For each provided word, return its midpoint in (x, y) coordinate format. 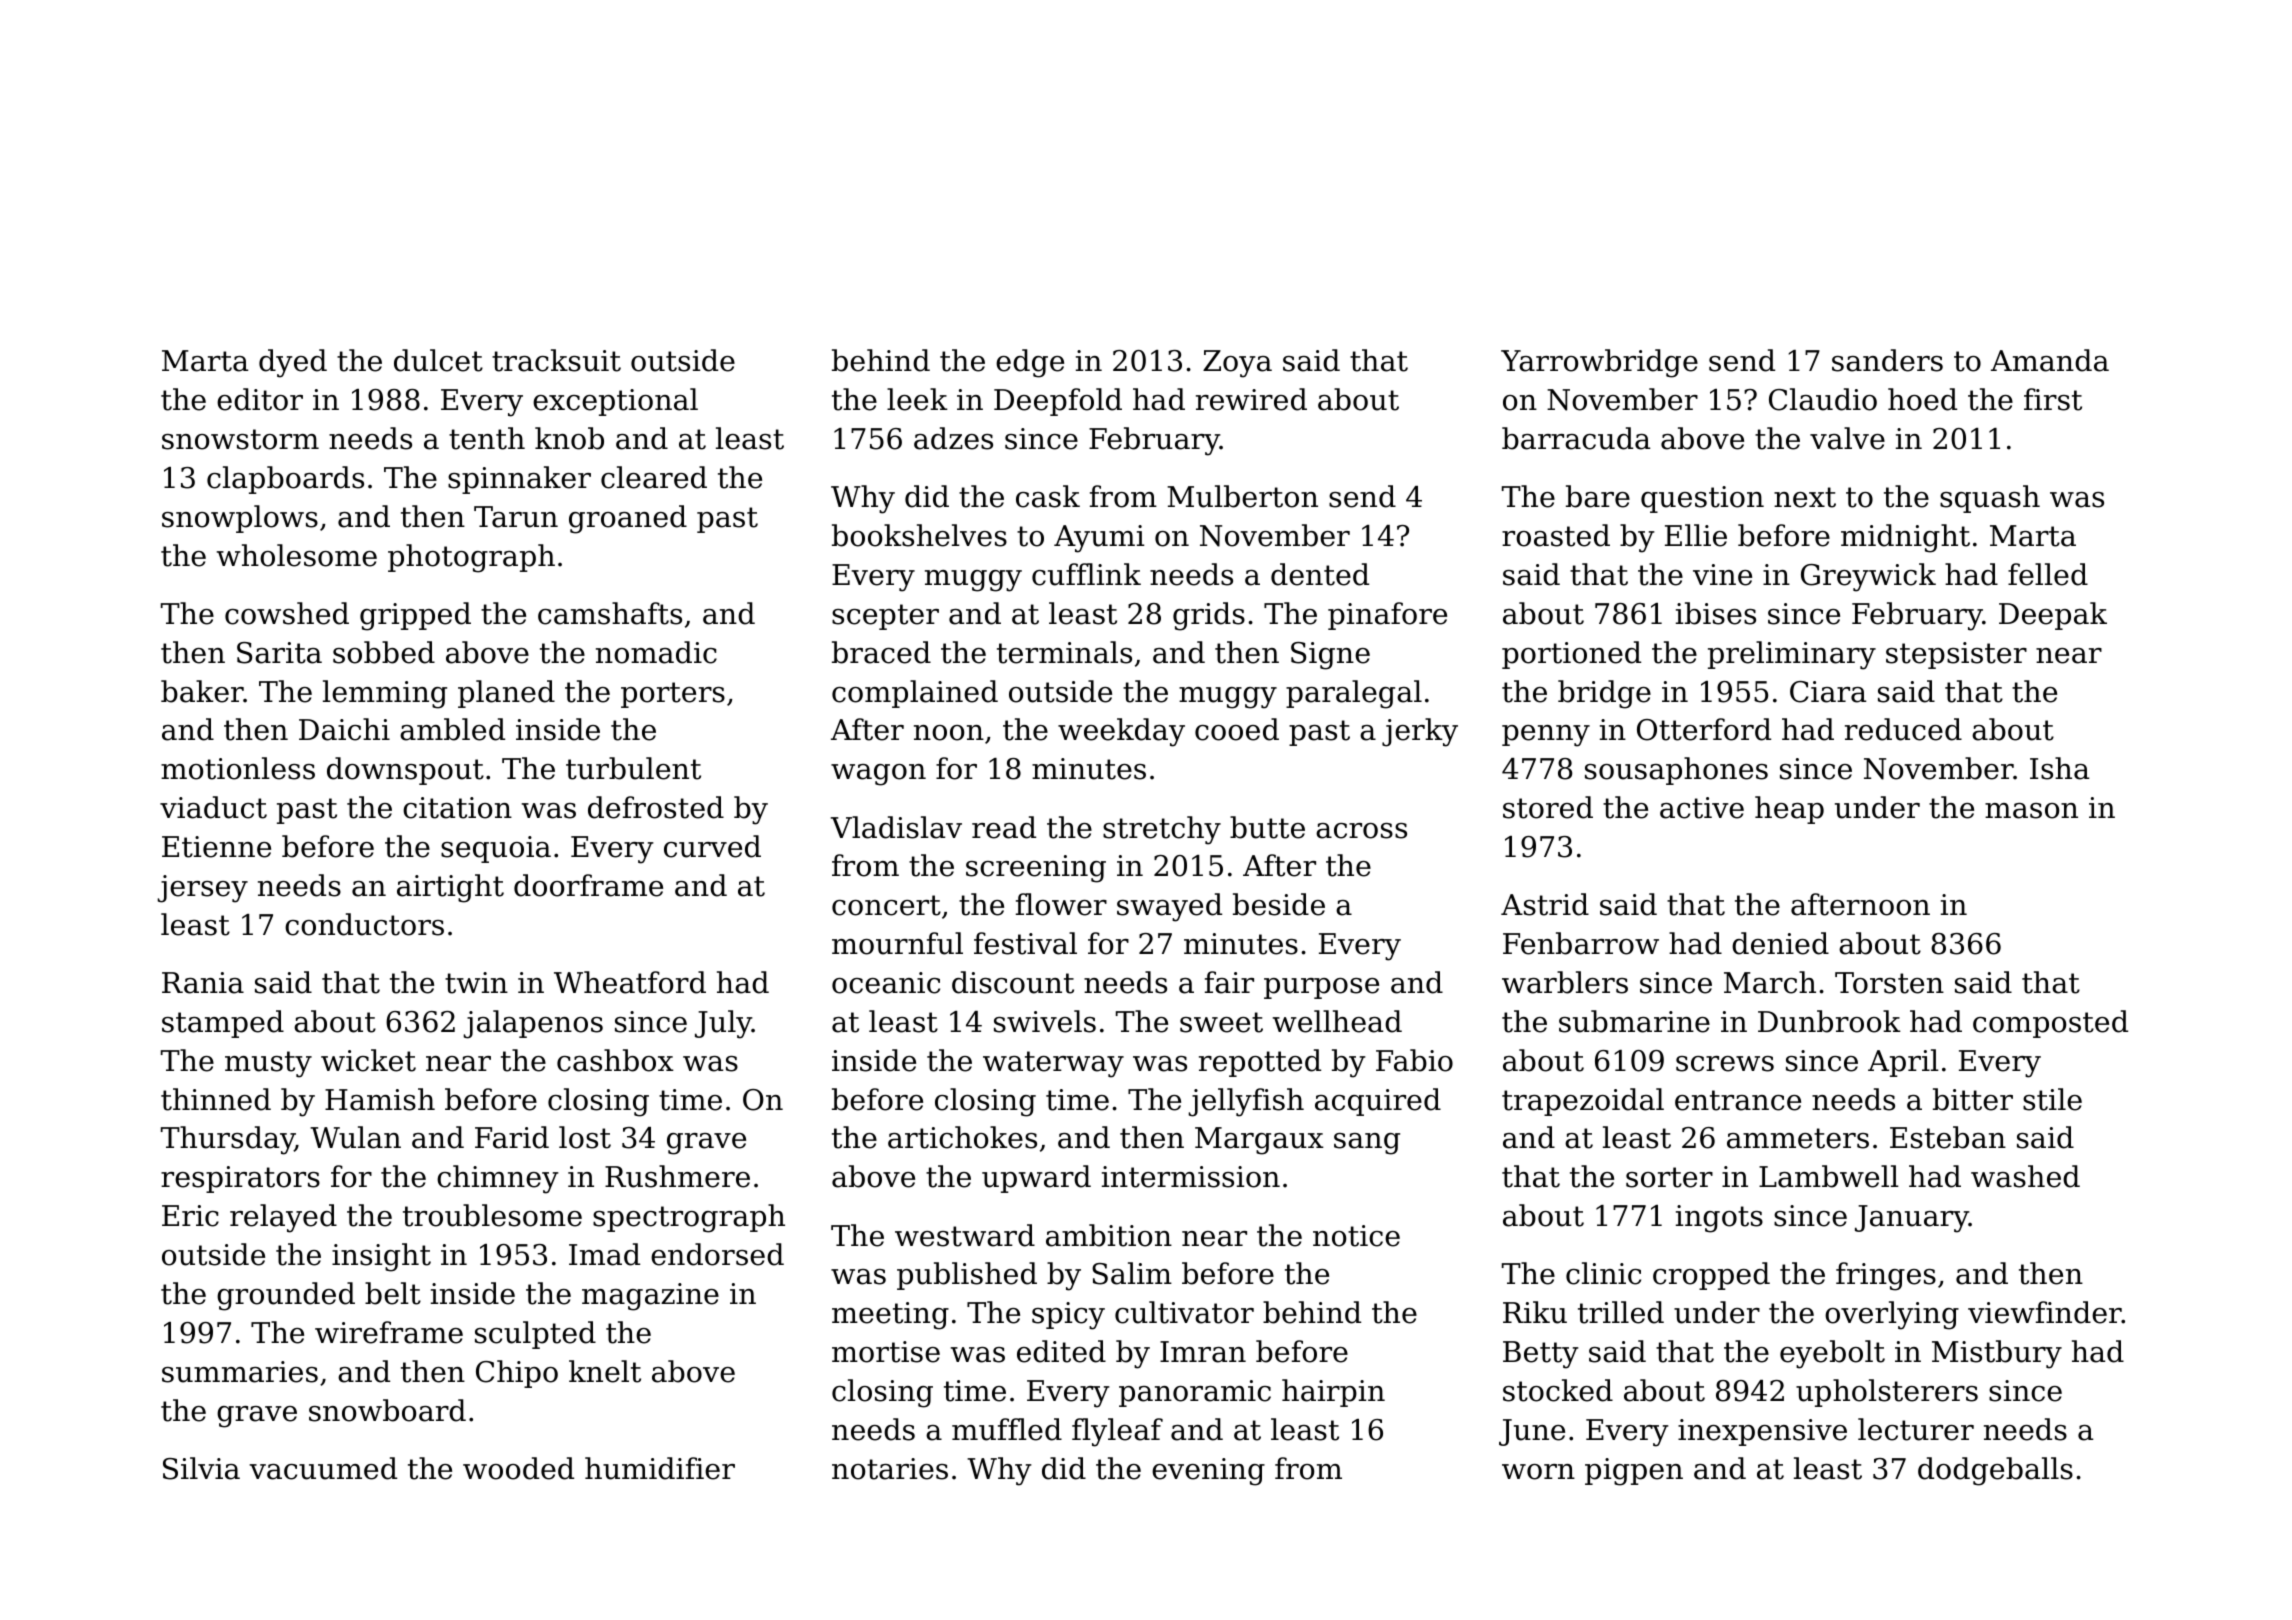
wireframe (389, 1332)
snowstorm (240, 439)
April (1903, 1063)
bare (1598, 496)
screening (1036, 869)
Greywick (1868, 577)
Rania (203, 983)
